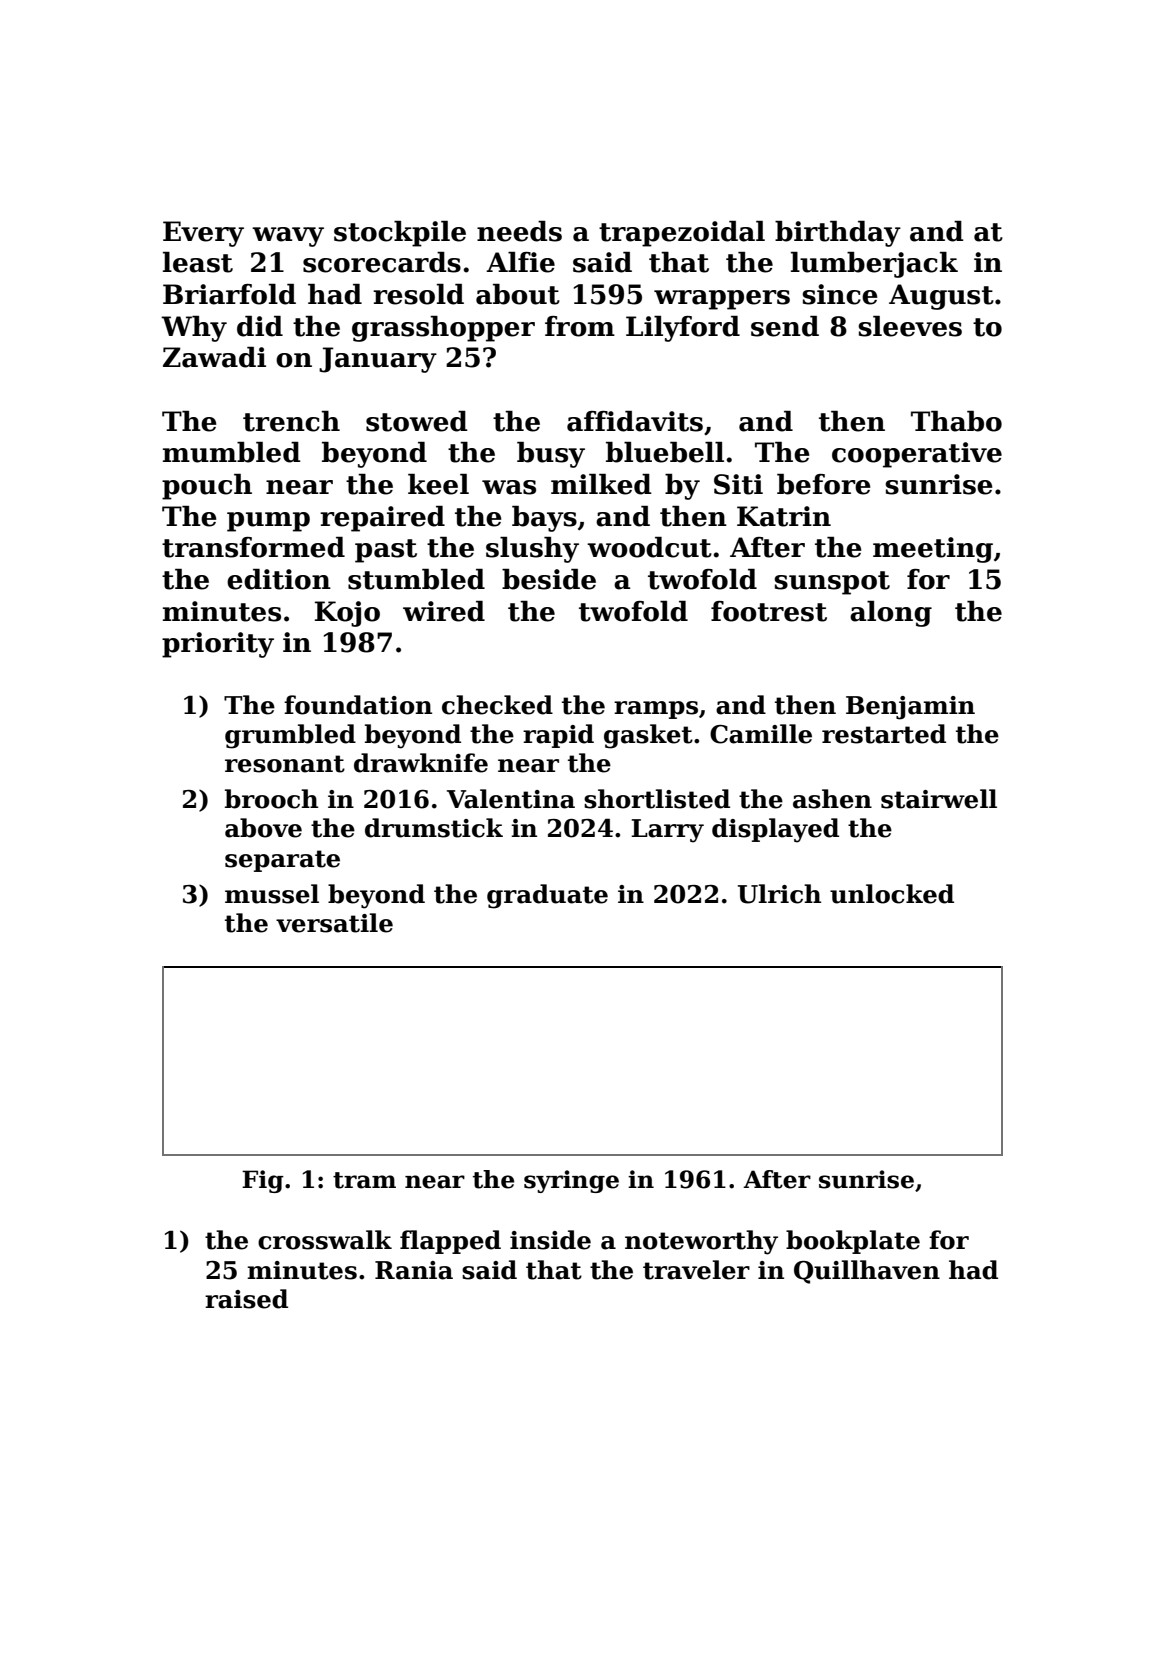 This image has width=1165, height=1654. What do you see at coordinates (933, 550) in the image?
I see `meeting` at bounding box center [933, 550].
